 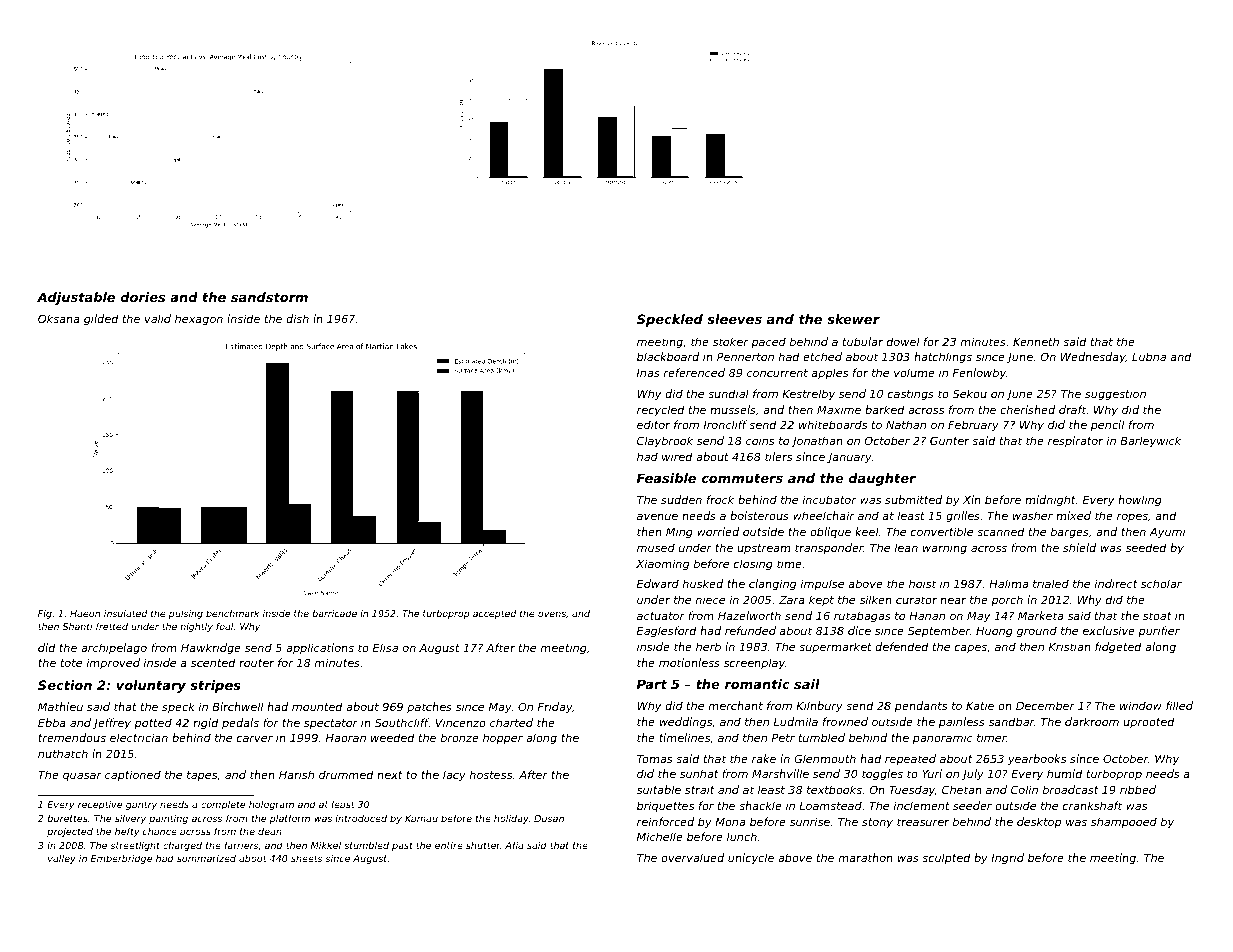 What do you see at coordinates (1007, 859) in the screenshot?
I see `Ingrid` at bounding box center [1007, 859].
